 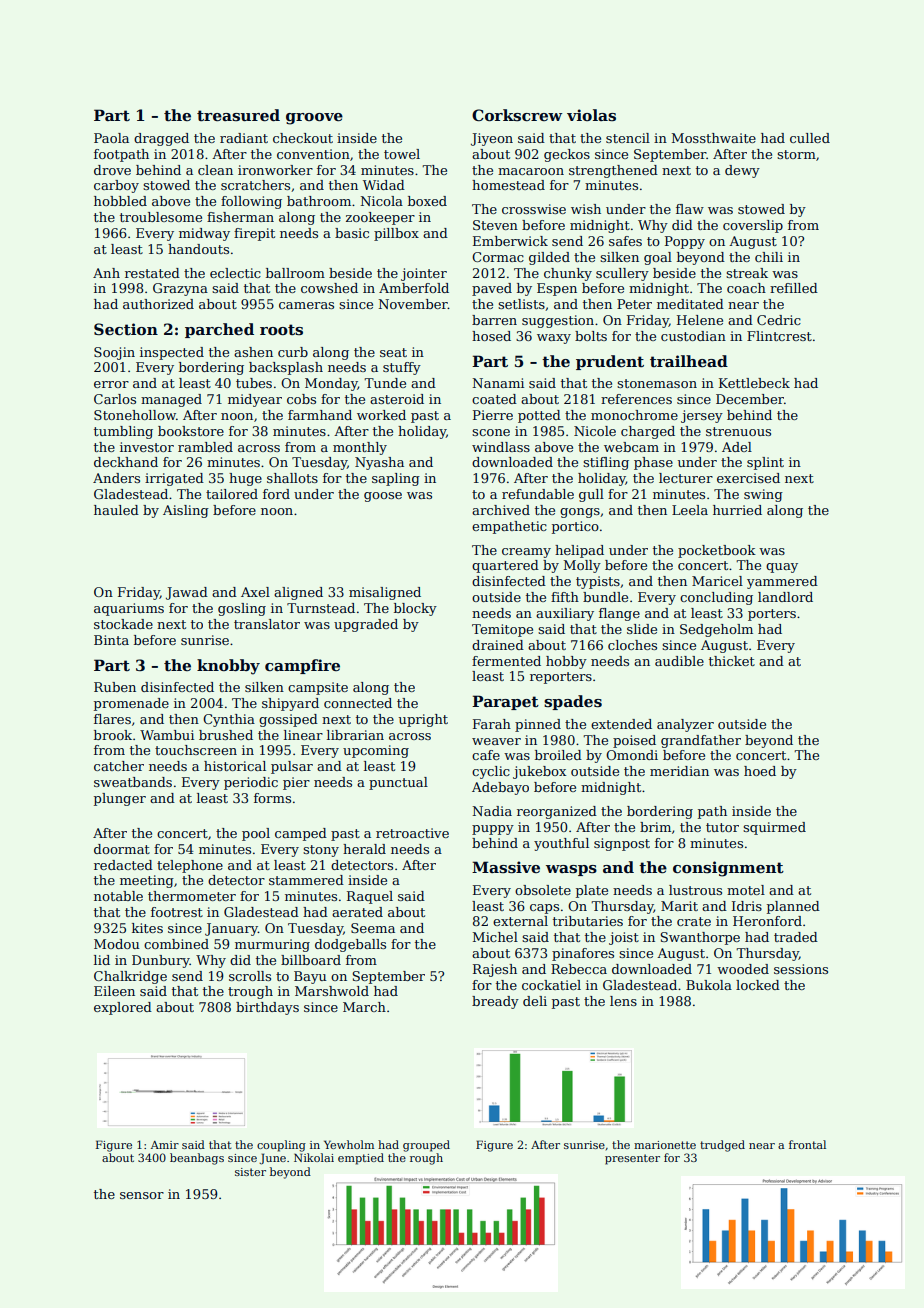 What do you see at coordinates (648, 432) in the image?
I see `charged` at bounding box center [648, 432].
